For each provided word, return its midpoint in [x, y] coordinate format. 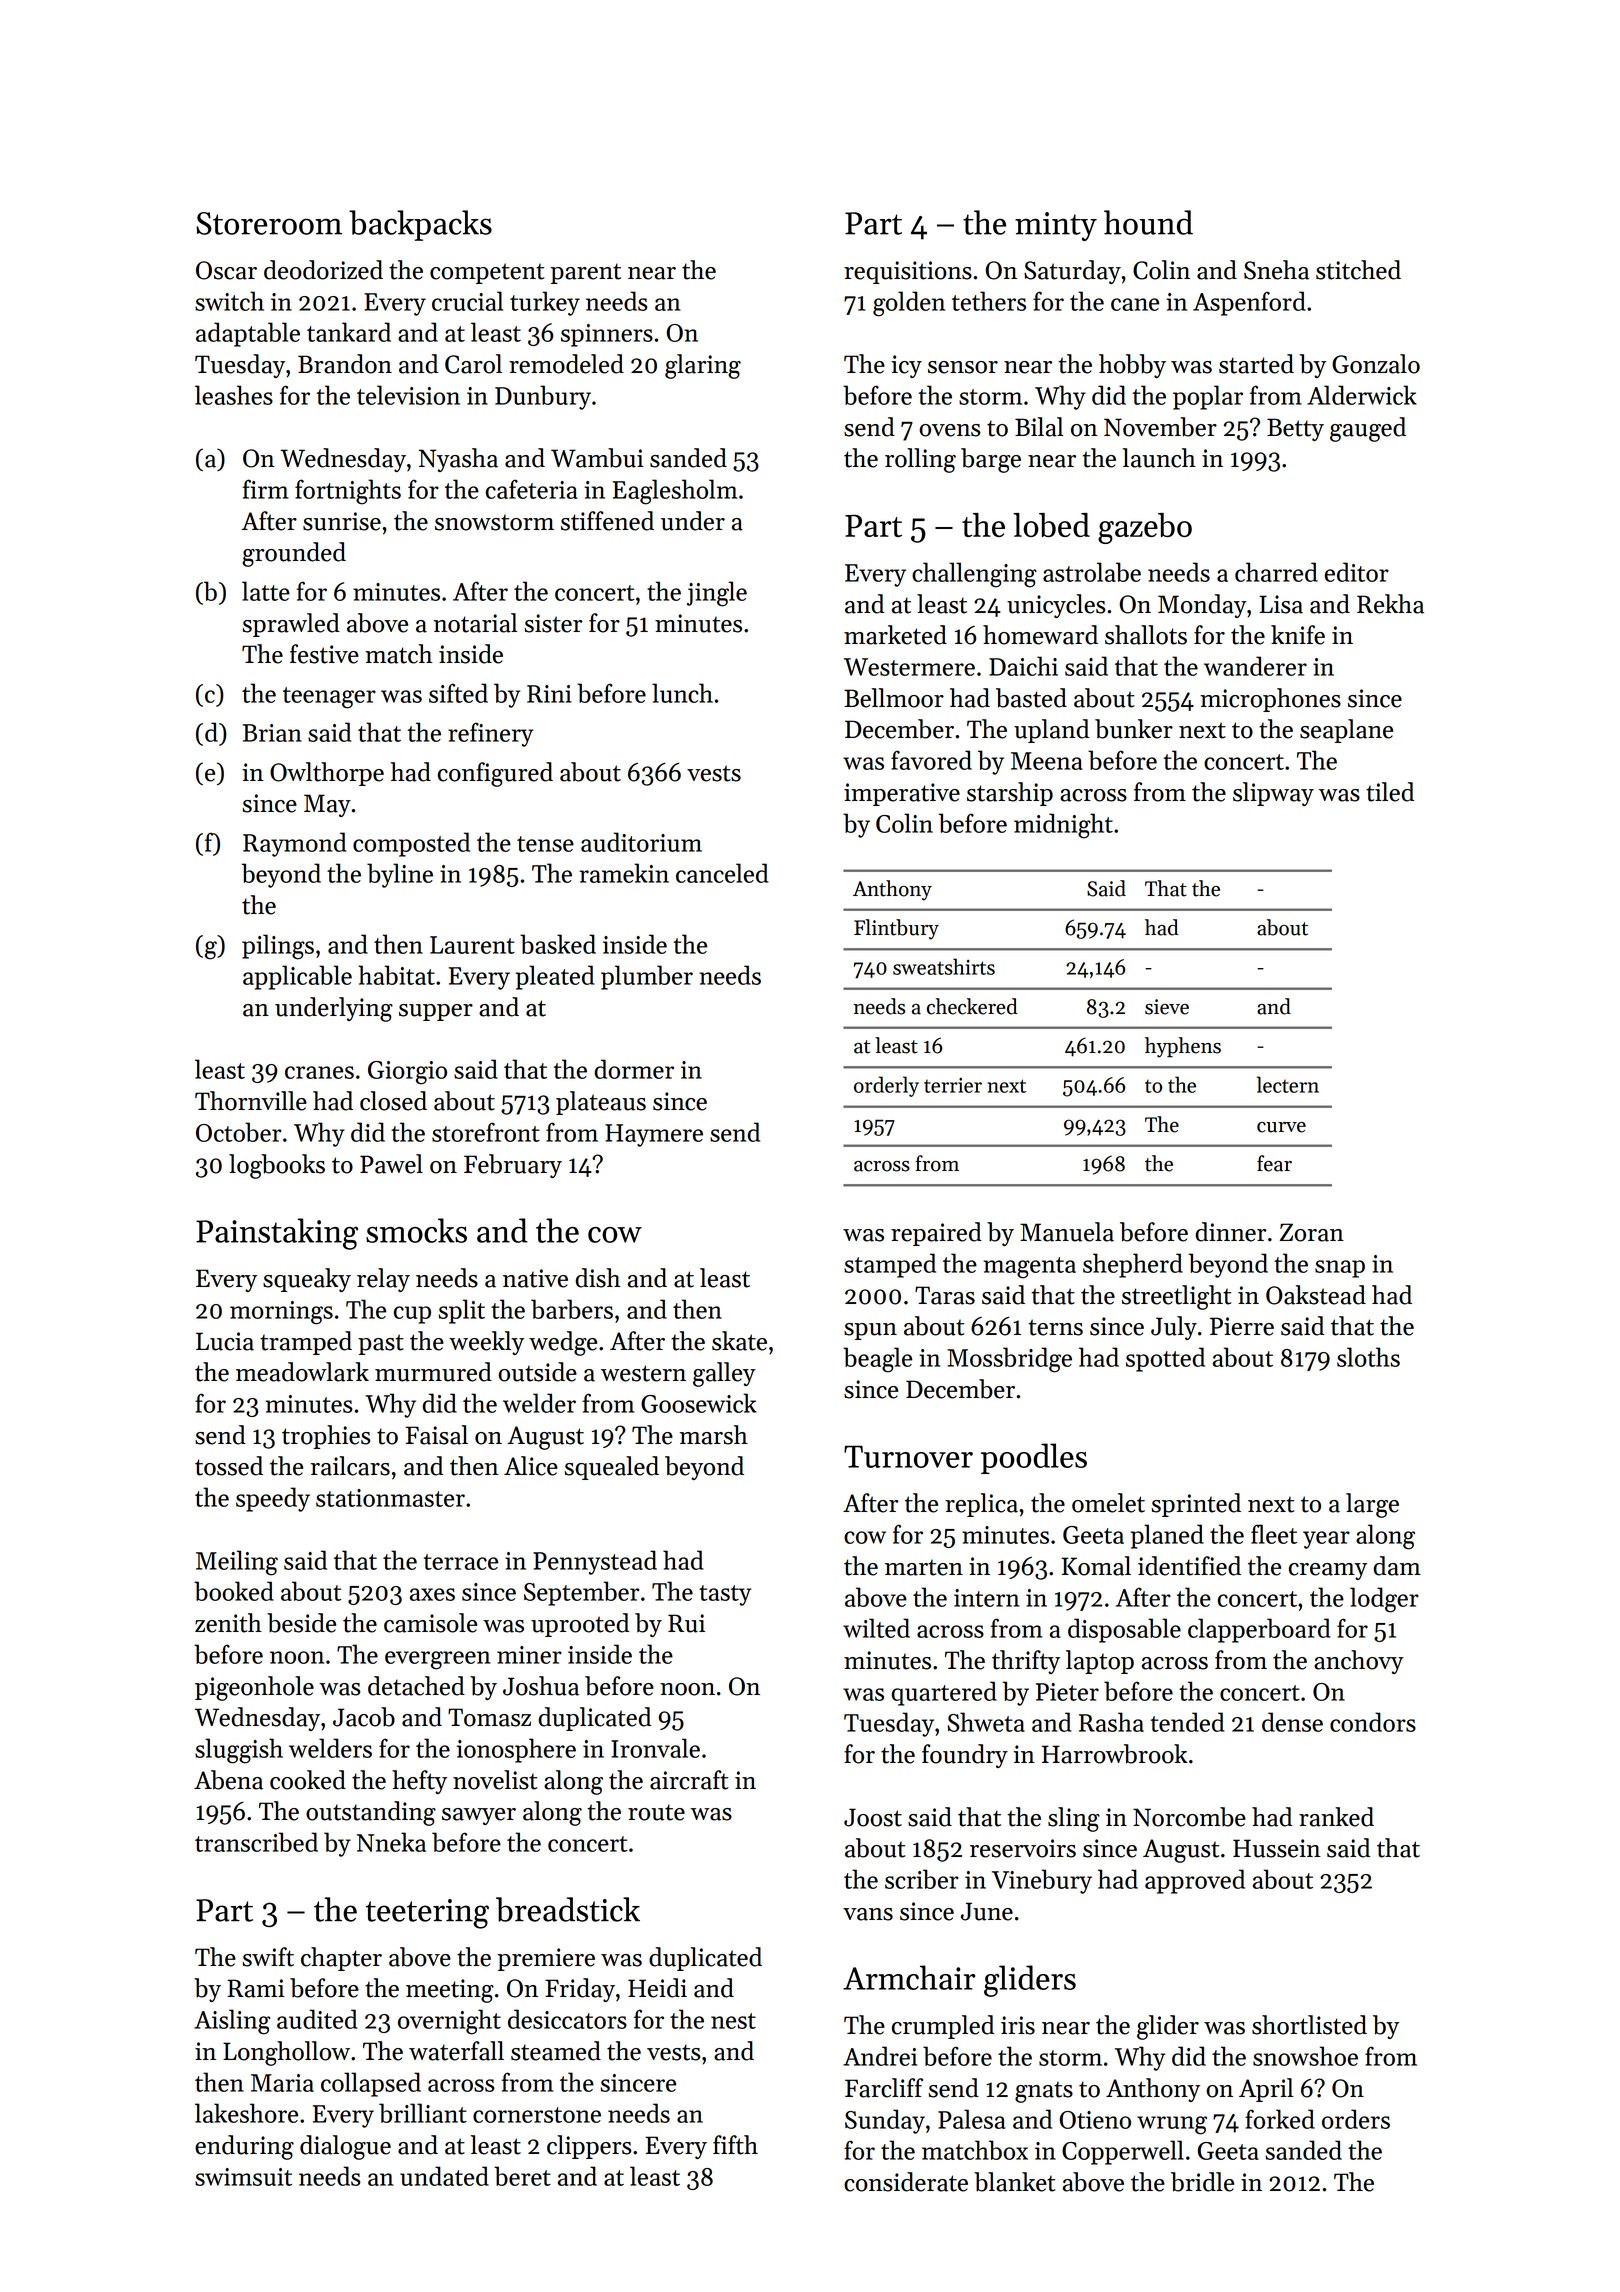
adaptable [248, 334]
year [1326, 1540]
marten [924, 1568]
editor [1357, 572]
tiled [1390, 792]
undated [444, 2176]
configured [495, 774]
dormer [634, 1069]
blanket [1014, 2182]
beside [301, 1623]
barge [991, 460]
